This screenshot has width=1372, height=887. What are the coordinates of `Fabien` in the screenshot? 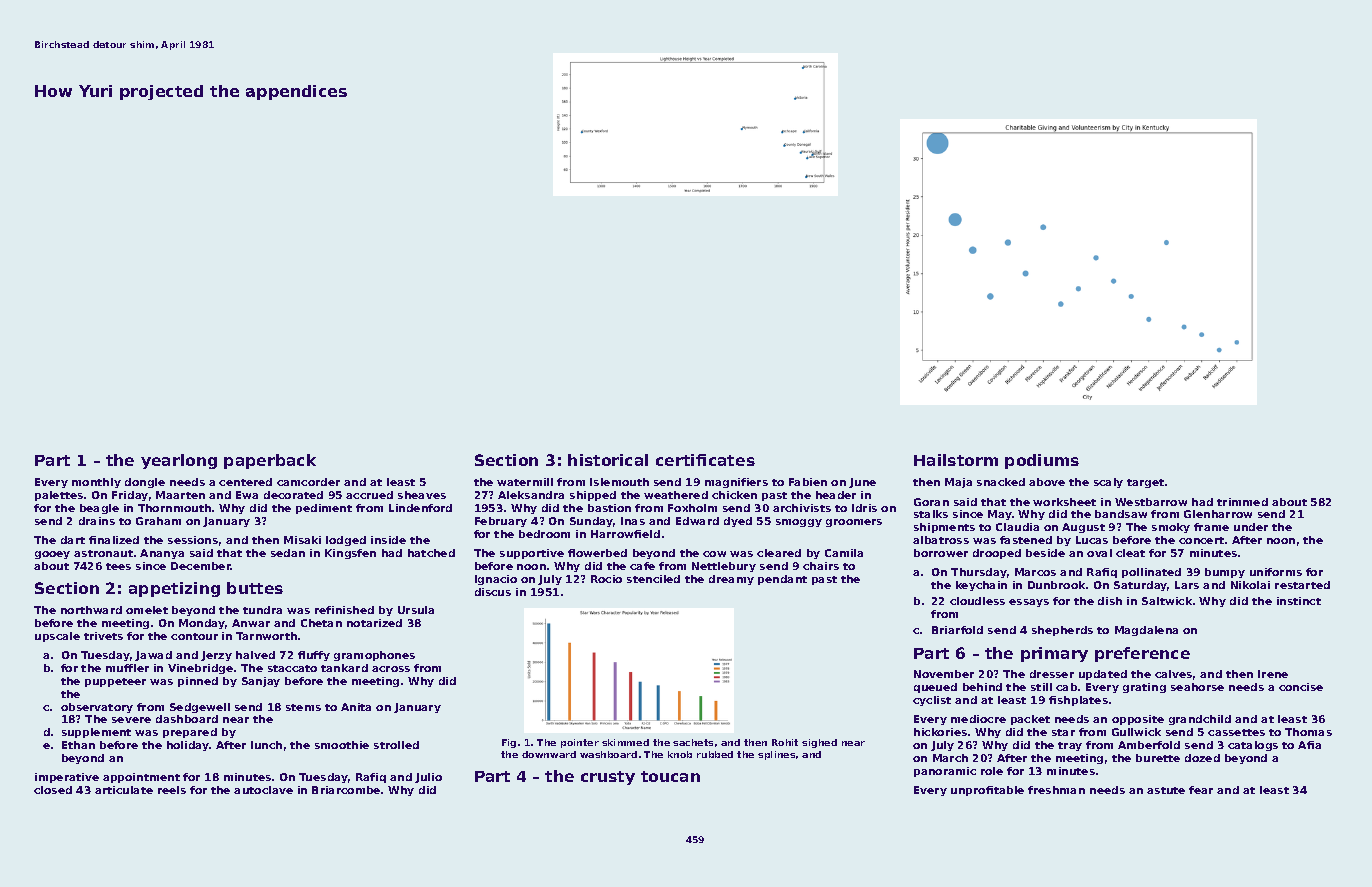 It's located at (808, 482).
